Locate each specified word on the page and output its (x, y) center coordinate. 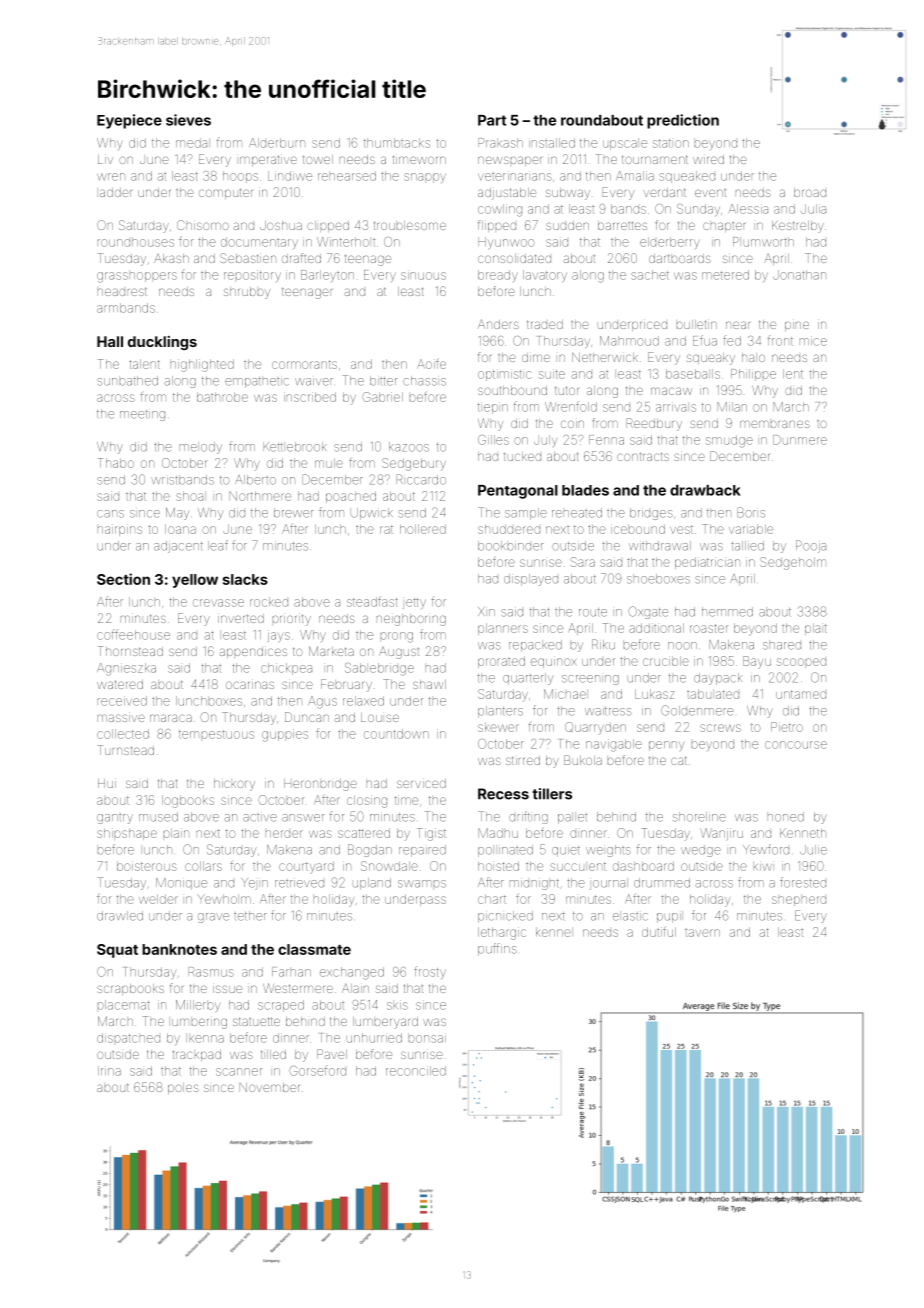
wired (708, 159)
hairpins (120, 530)
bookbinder (511, 546)
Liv (105, 159)
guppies (285, 735)
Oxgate (648, 612)
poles (183, 1088)
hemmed (727, 612)
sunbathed (127, 381)
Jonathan (799, 275)
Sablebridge (379, 669)
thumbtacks (397, 143)
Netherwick (605, 357)
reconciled (416, 1071)
